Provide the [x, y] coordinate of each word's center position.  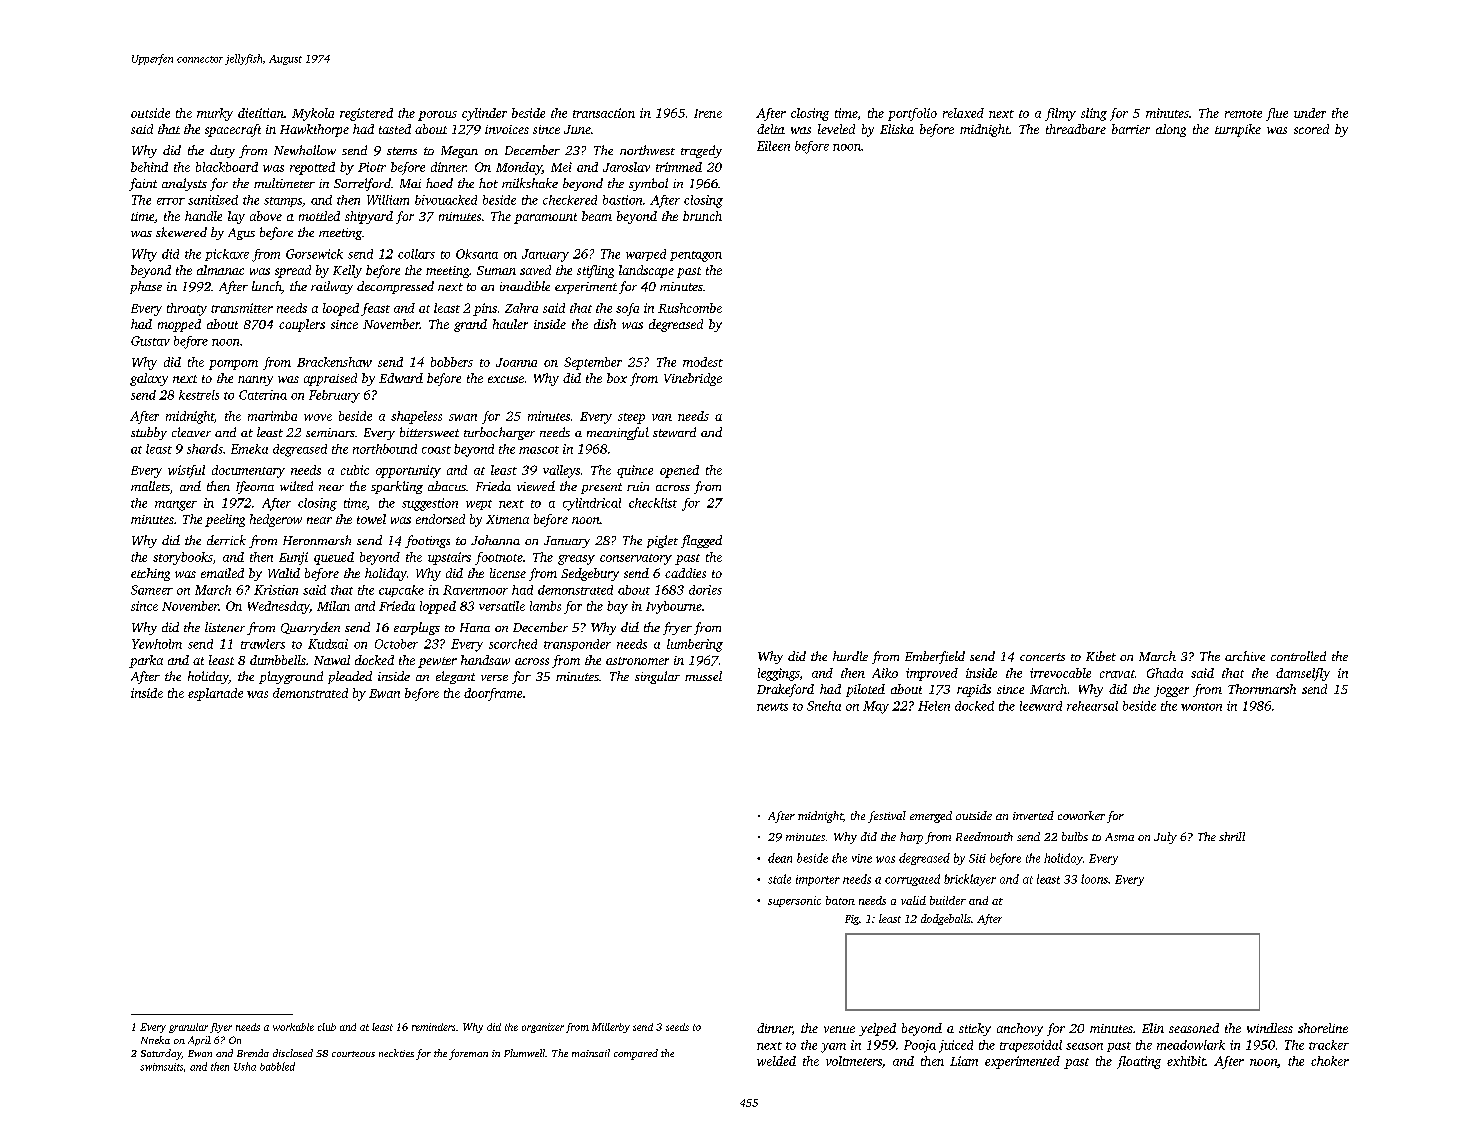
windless [1270, 1028]
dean [780, 858]
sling [1094, 114]
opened [679, 471]
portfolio [912, 114]
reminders [433, 1027]
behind [149, 167]
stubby [149, 433]
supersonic [794, 901]
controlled [1298, 656]
